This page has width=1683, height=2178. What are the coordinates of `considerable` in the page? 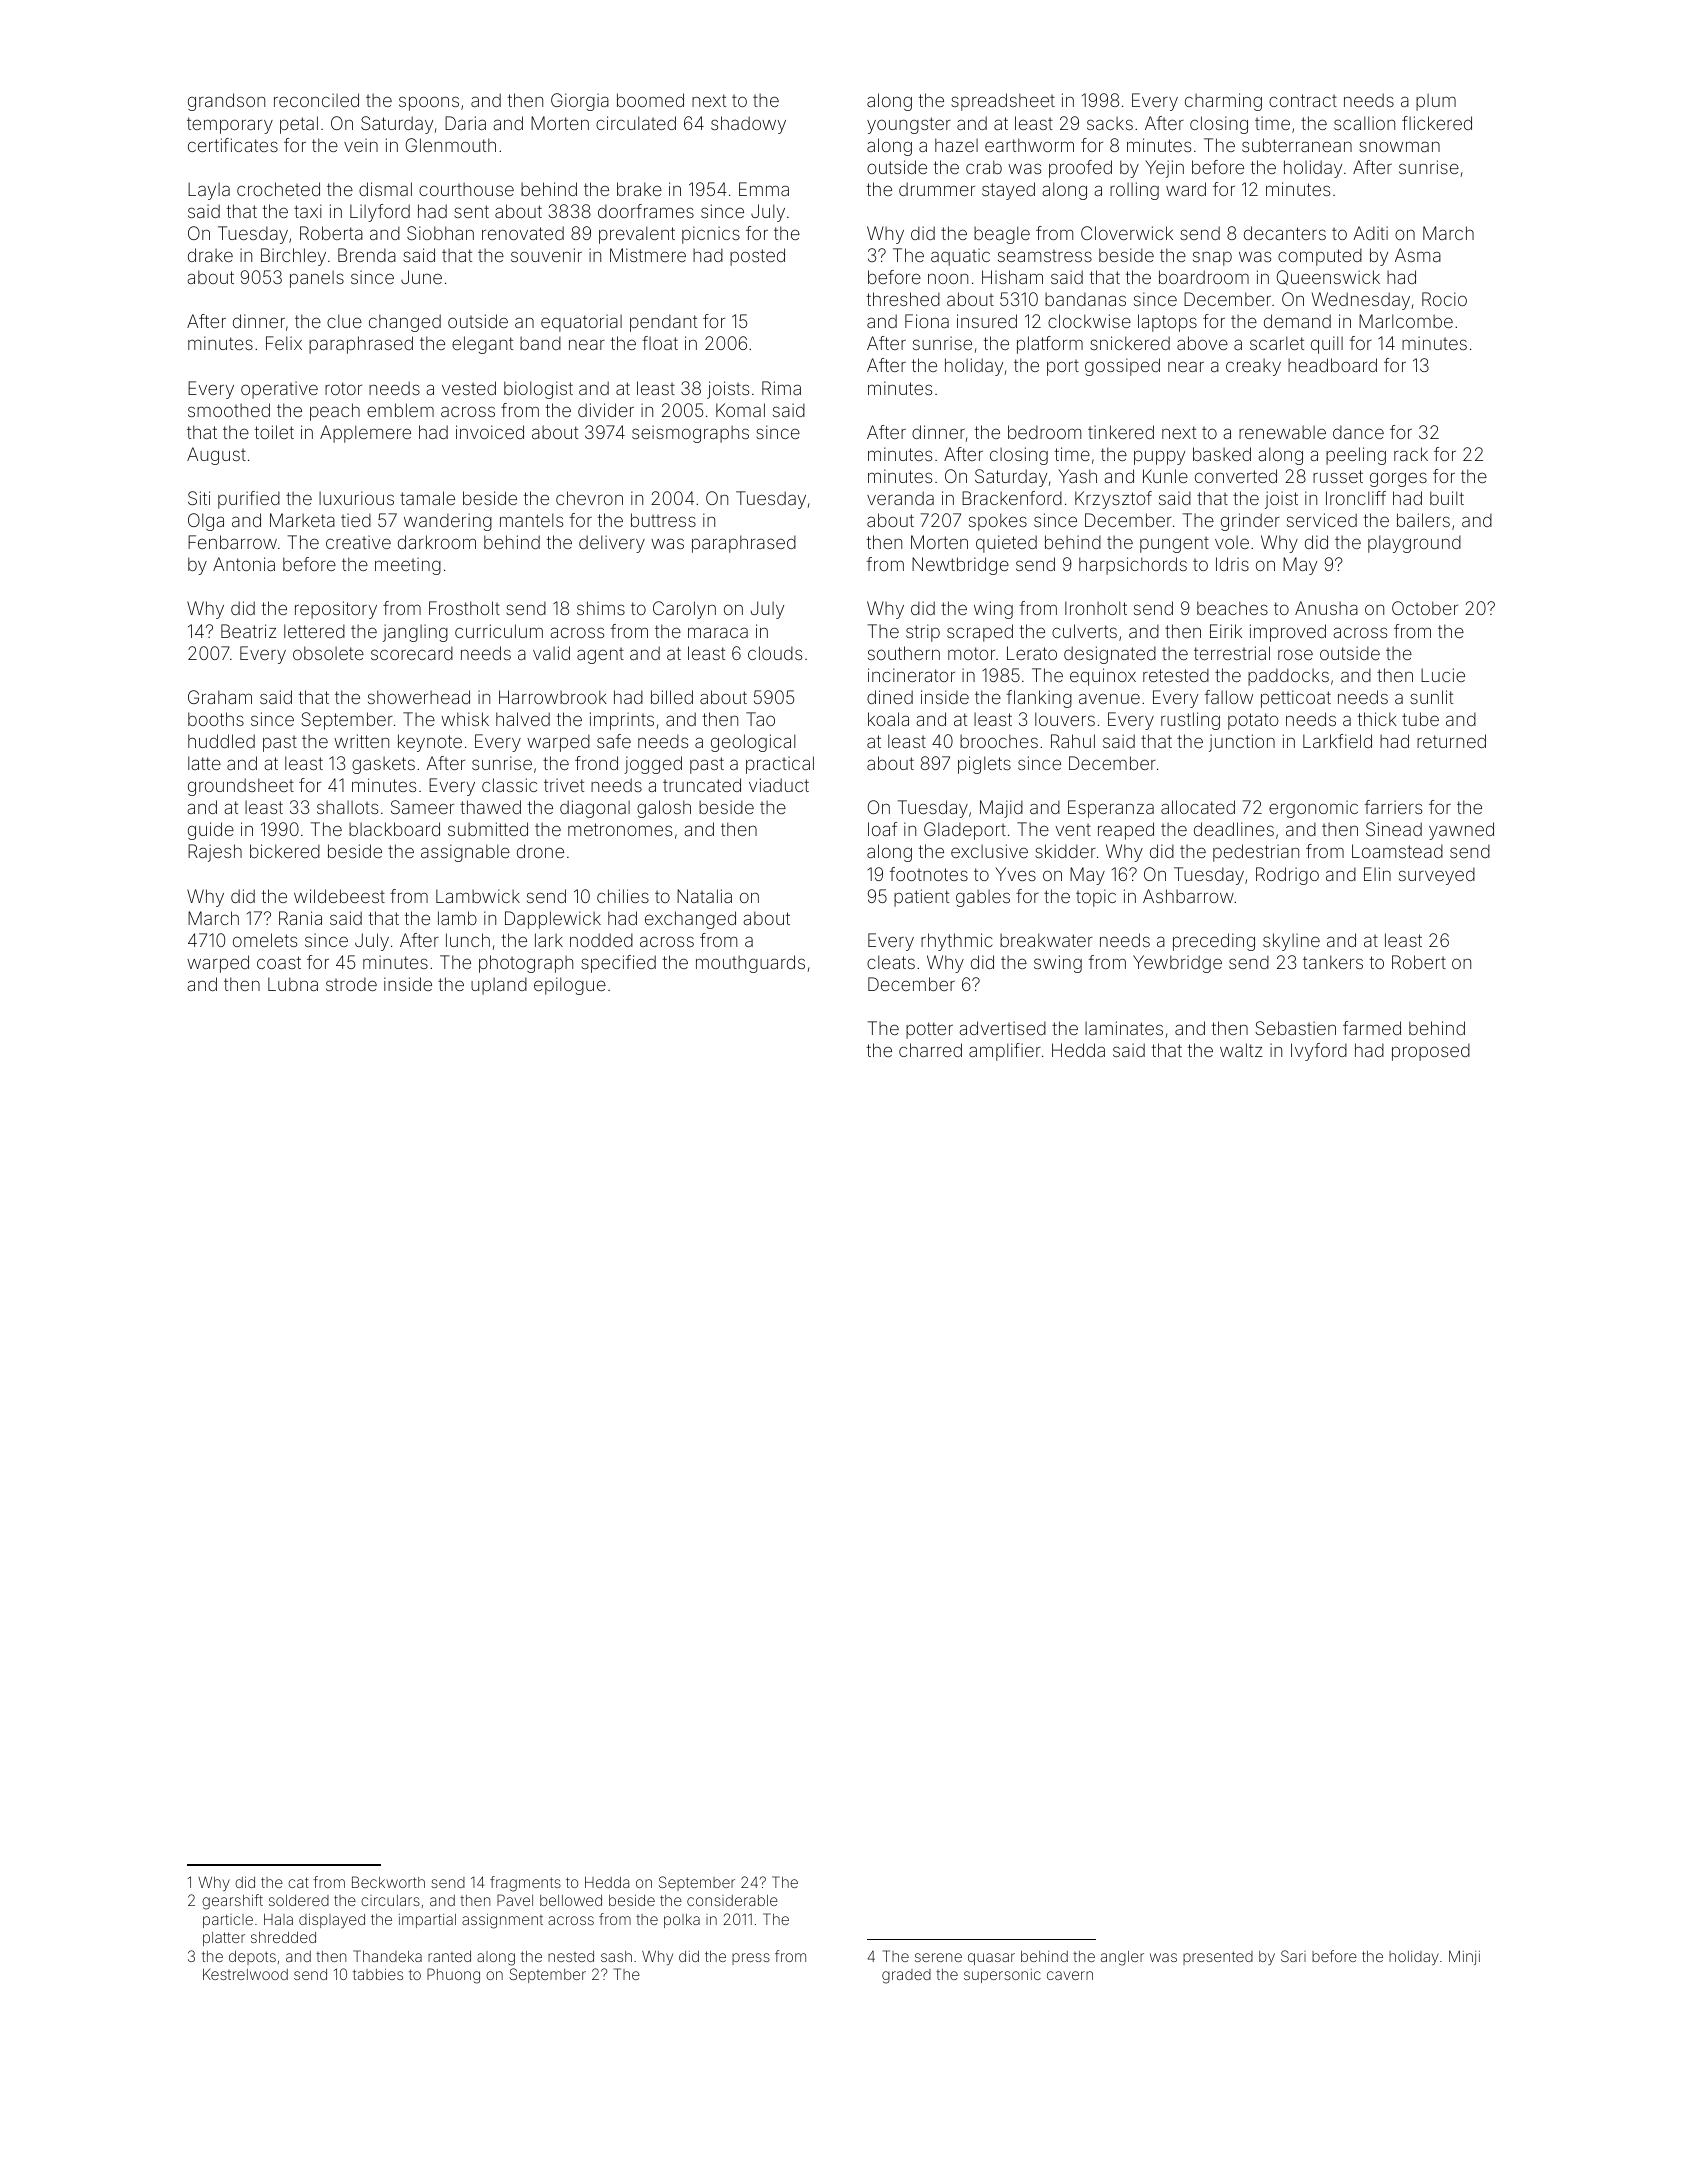 It's located at (732, 1900).
